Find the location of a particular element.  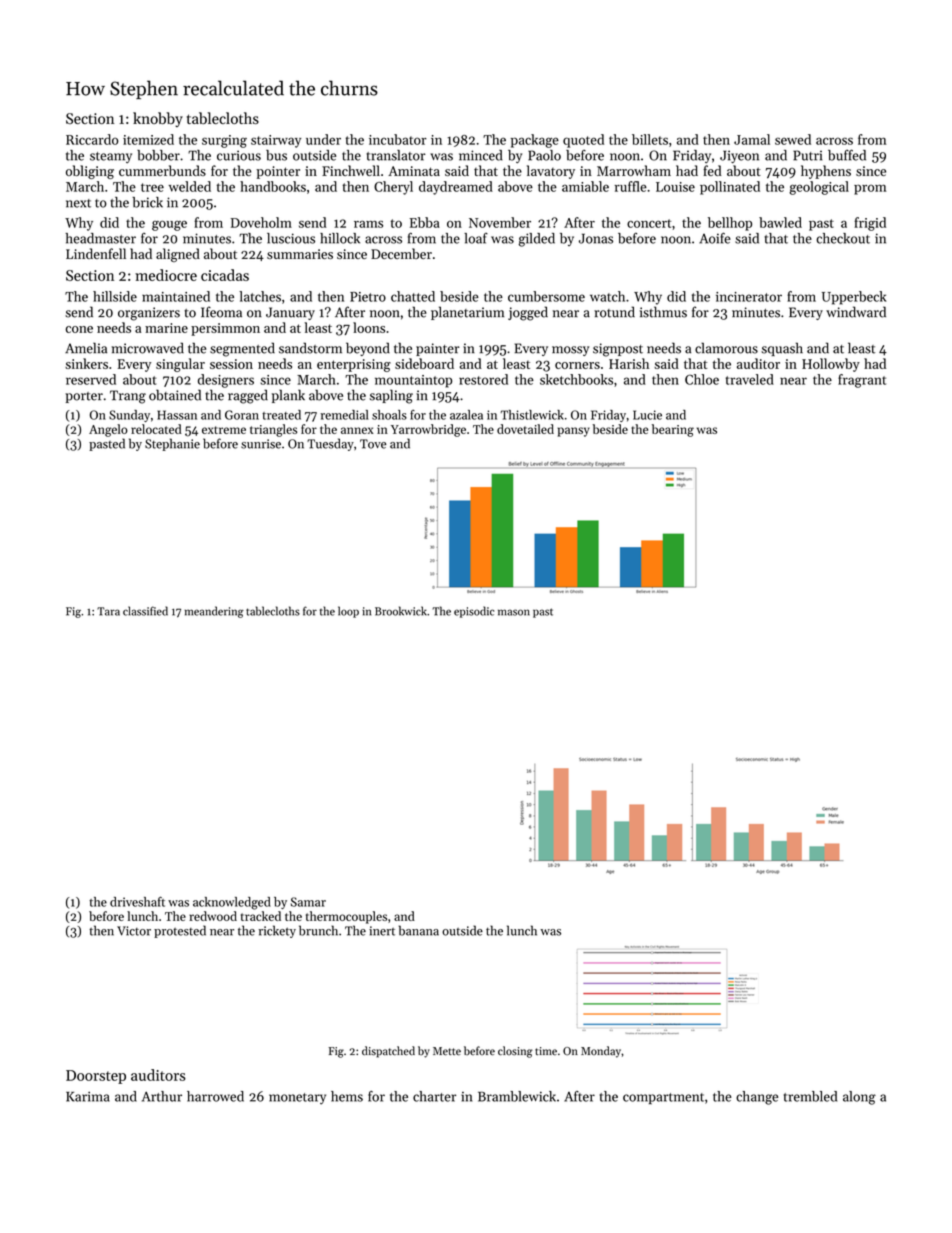

banana is located at coordinates (419, 930).
